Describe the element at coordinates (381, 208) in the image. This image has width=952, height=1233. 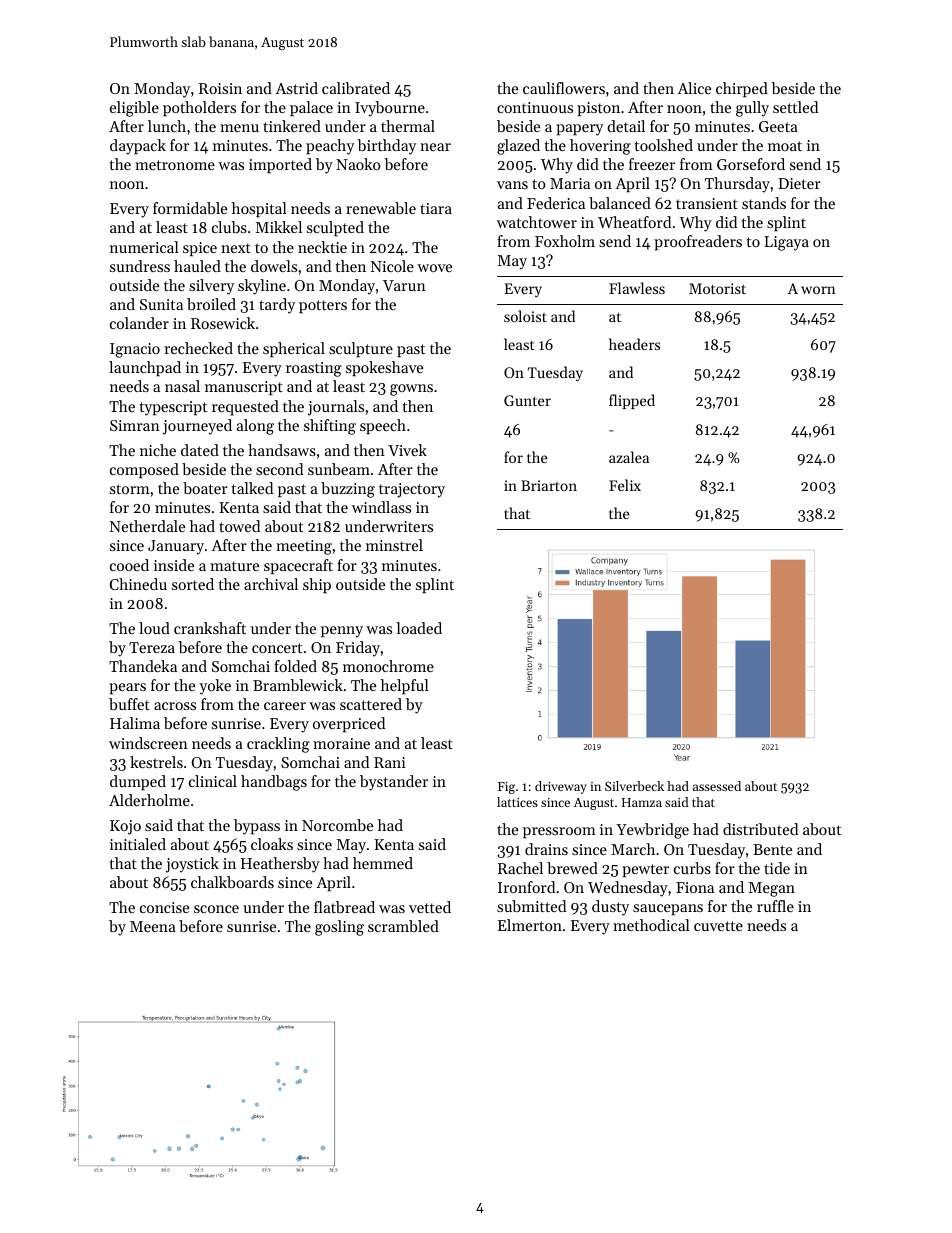
I see `renewable` at that location.
